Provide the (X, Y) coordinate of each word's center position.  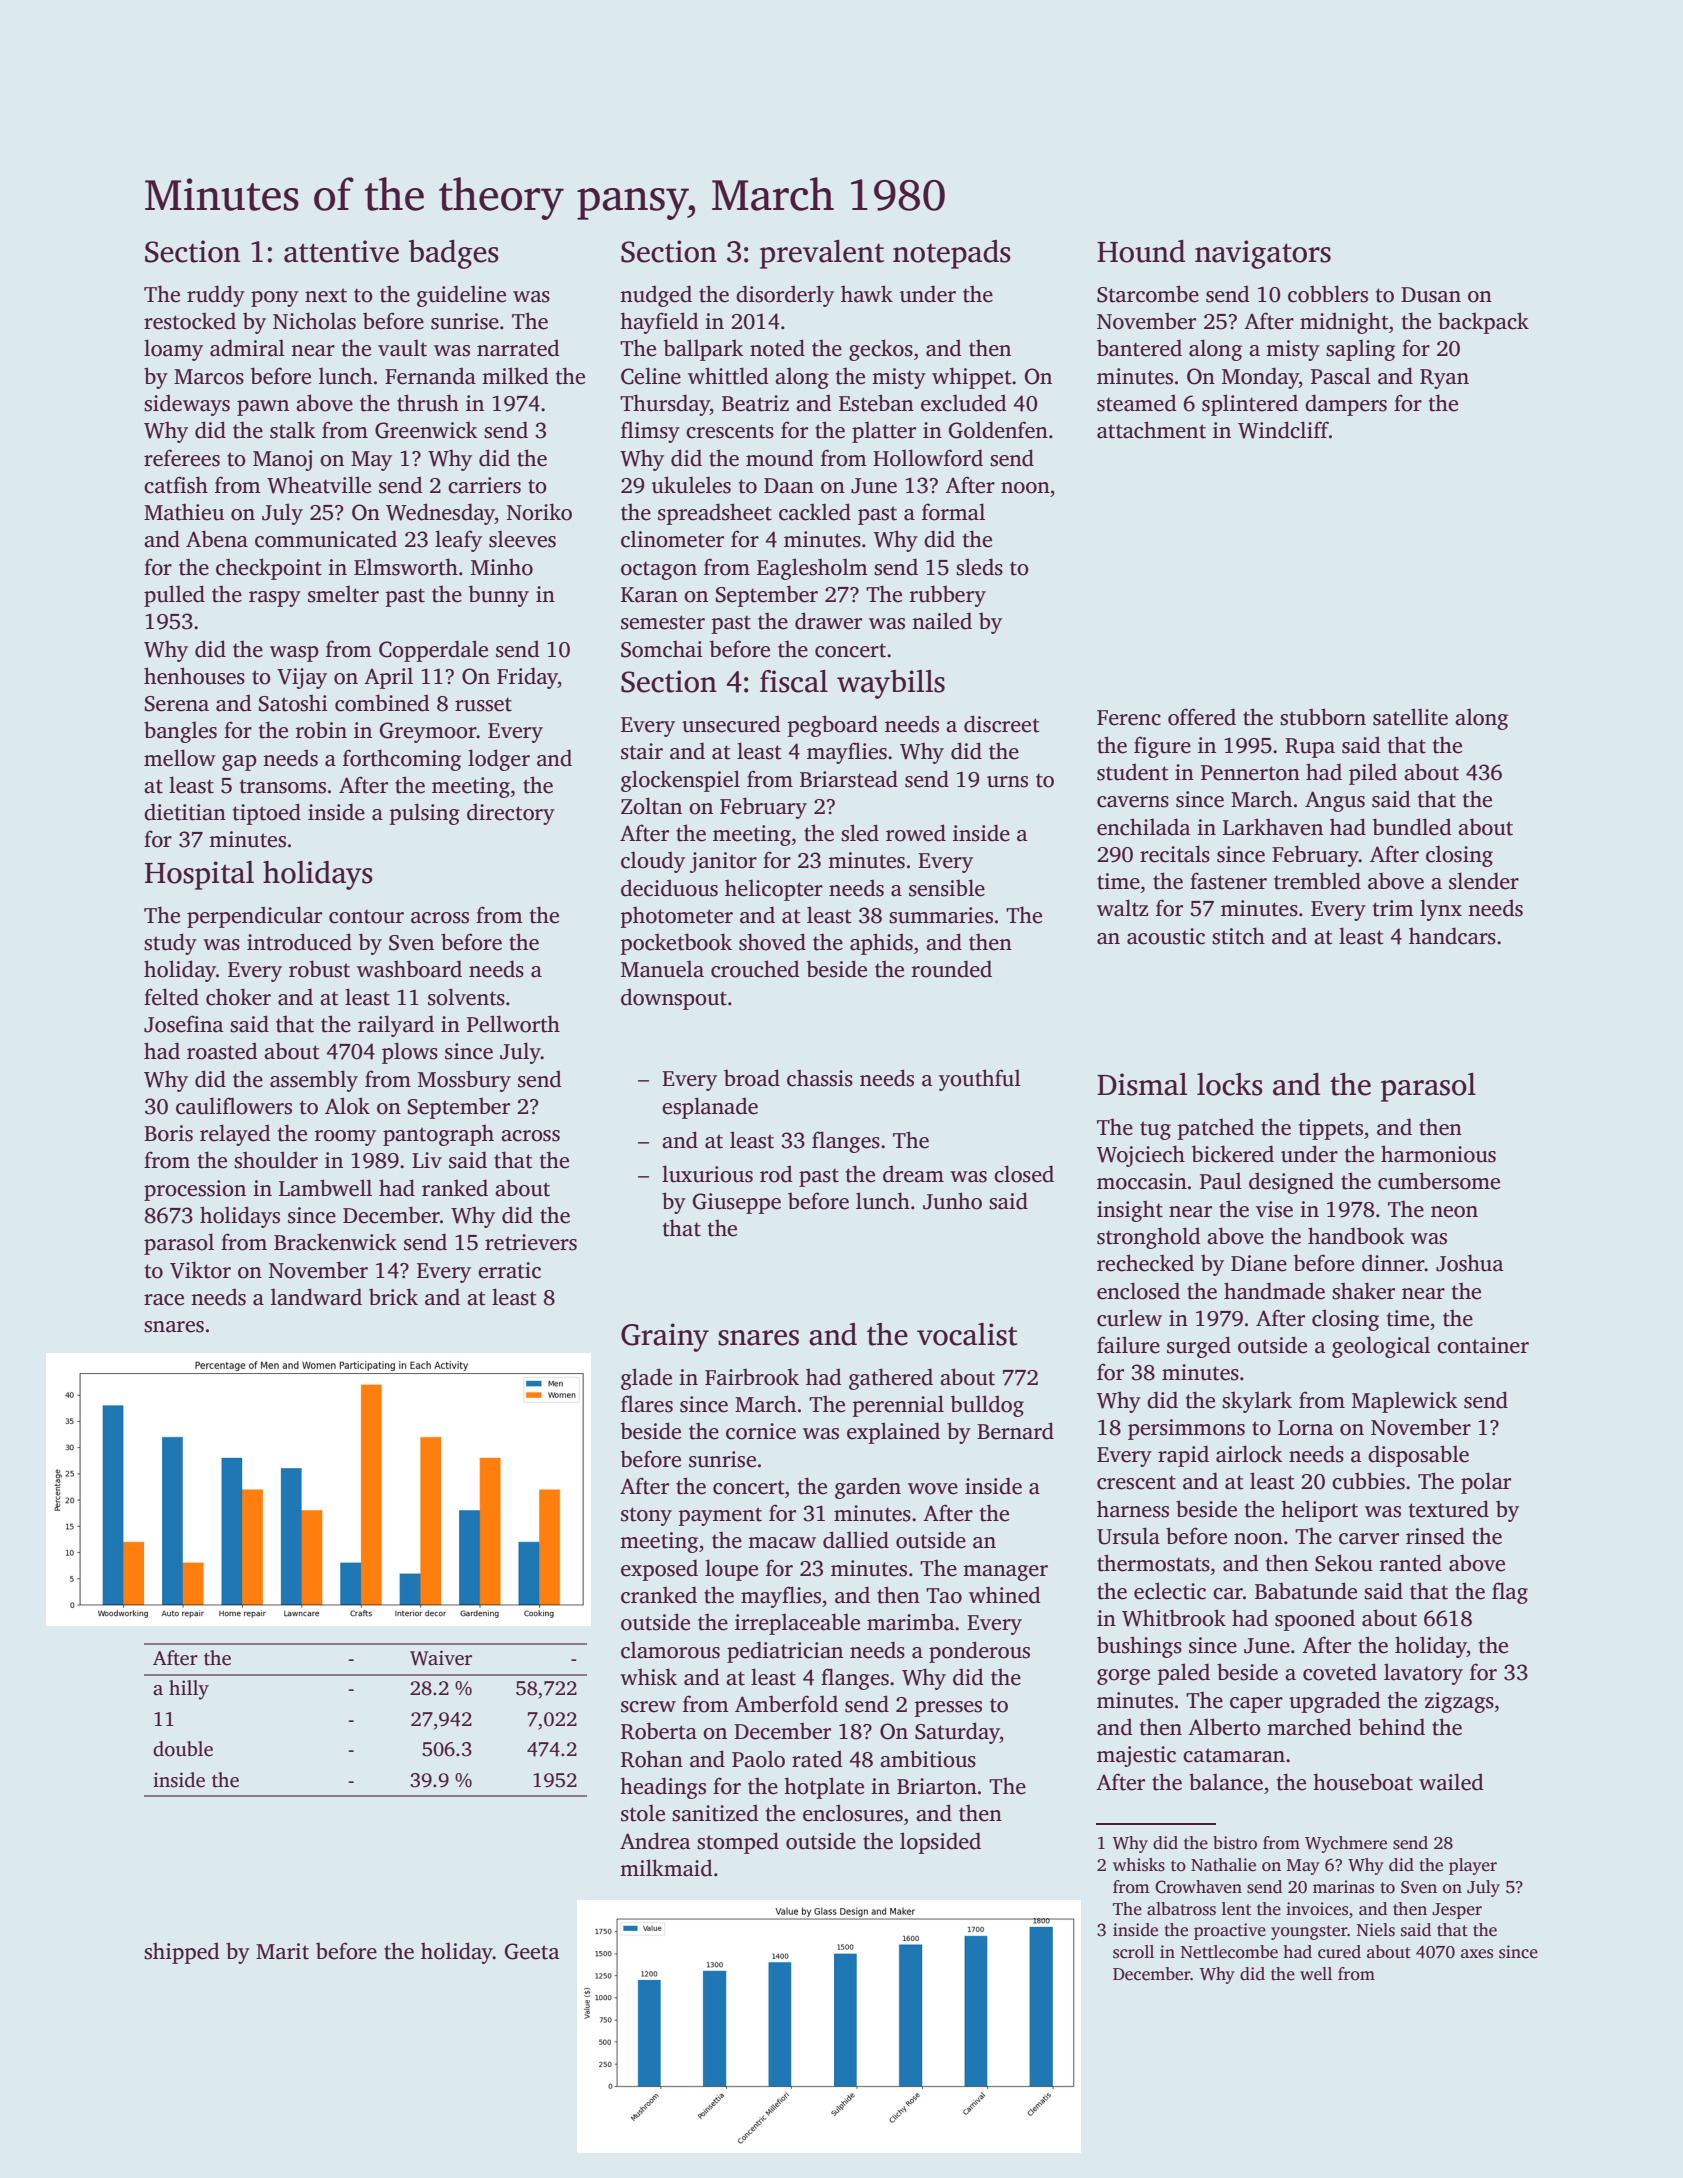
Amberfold (786, 1704)
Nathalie (1223, 1865)
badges (453, 254)
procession (195, 1190)
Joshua (1470, 1263)
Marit (282, 1951)
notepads (952, 254)
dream (913, 1174)
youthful (980, 1080)
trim (1393, 908)
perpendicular (254, 917)
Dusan (1431, 295)
